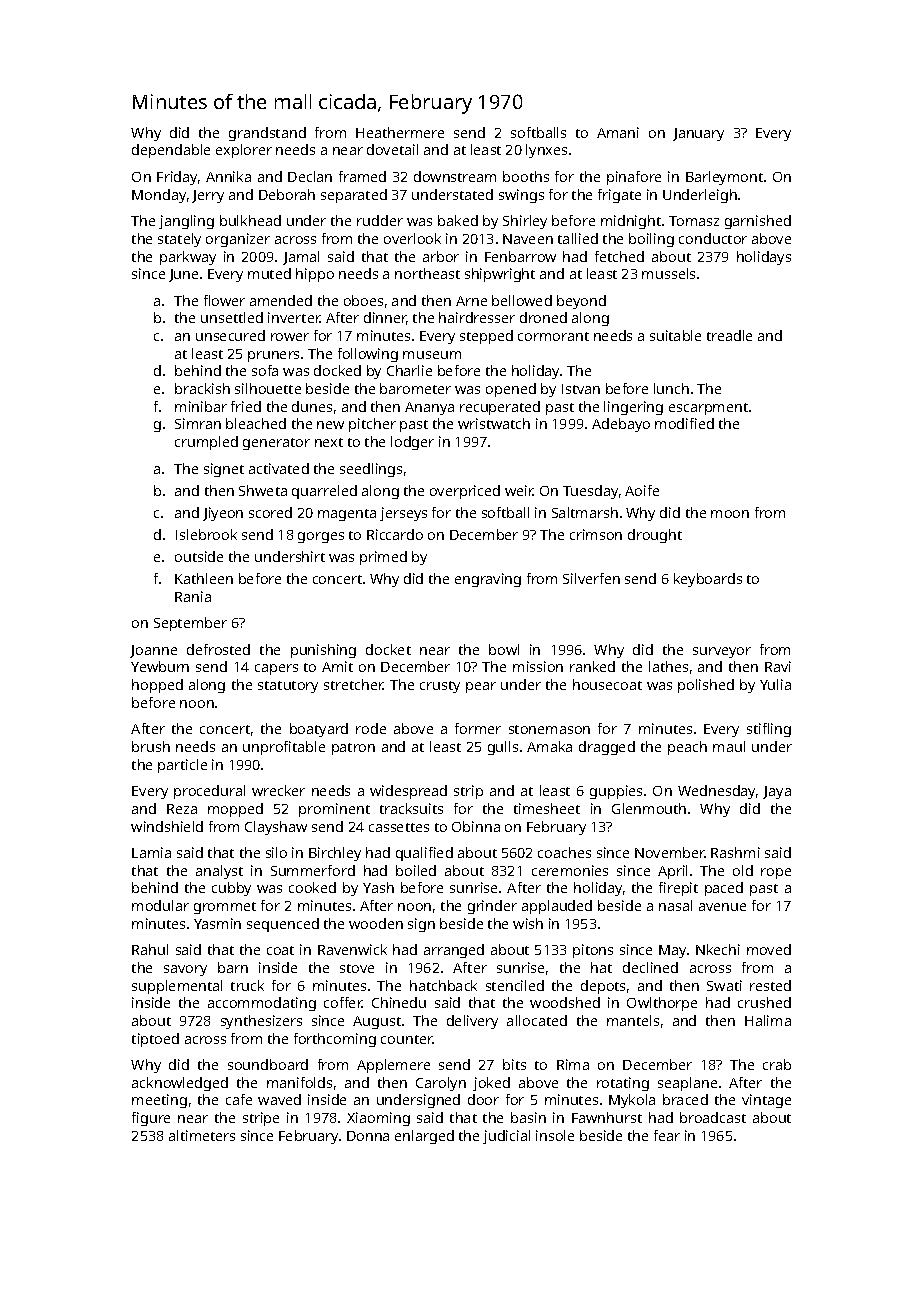 Image resolution: width=924 pixels, height=1314 pixels. Describe the element at coordinates (440, 687) in the image. I see `crusty` at that location.
